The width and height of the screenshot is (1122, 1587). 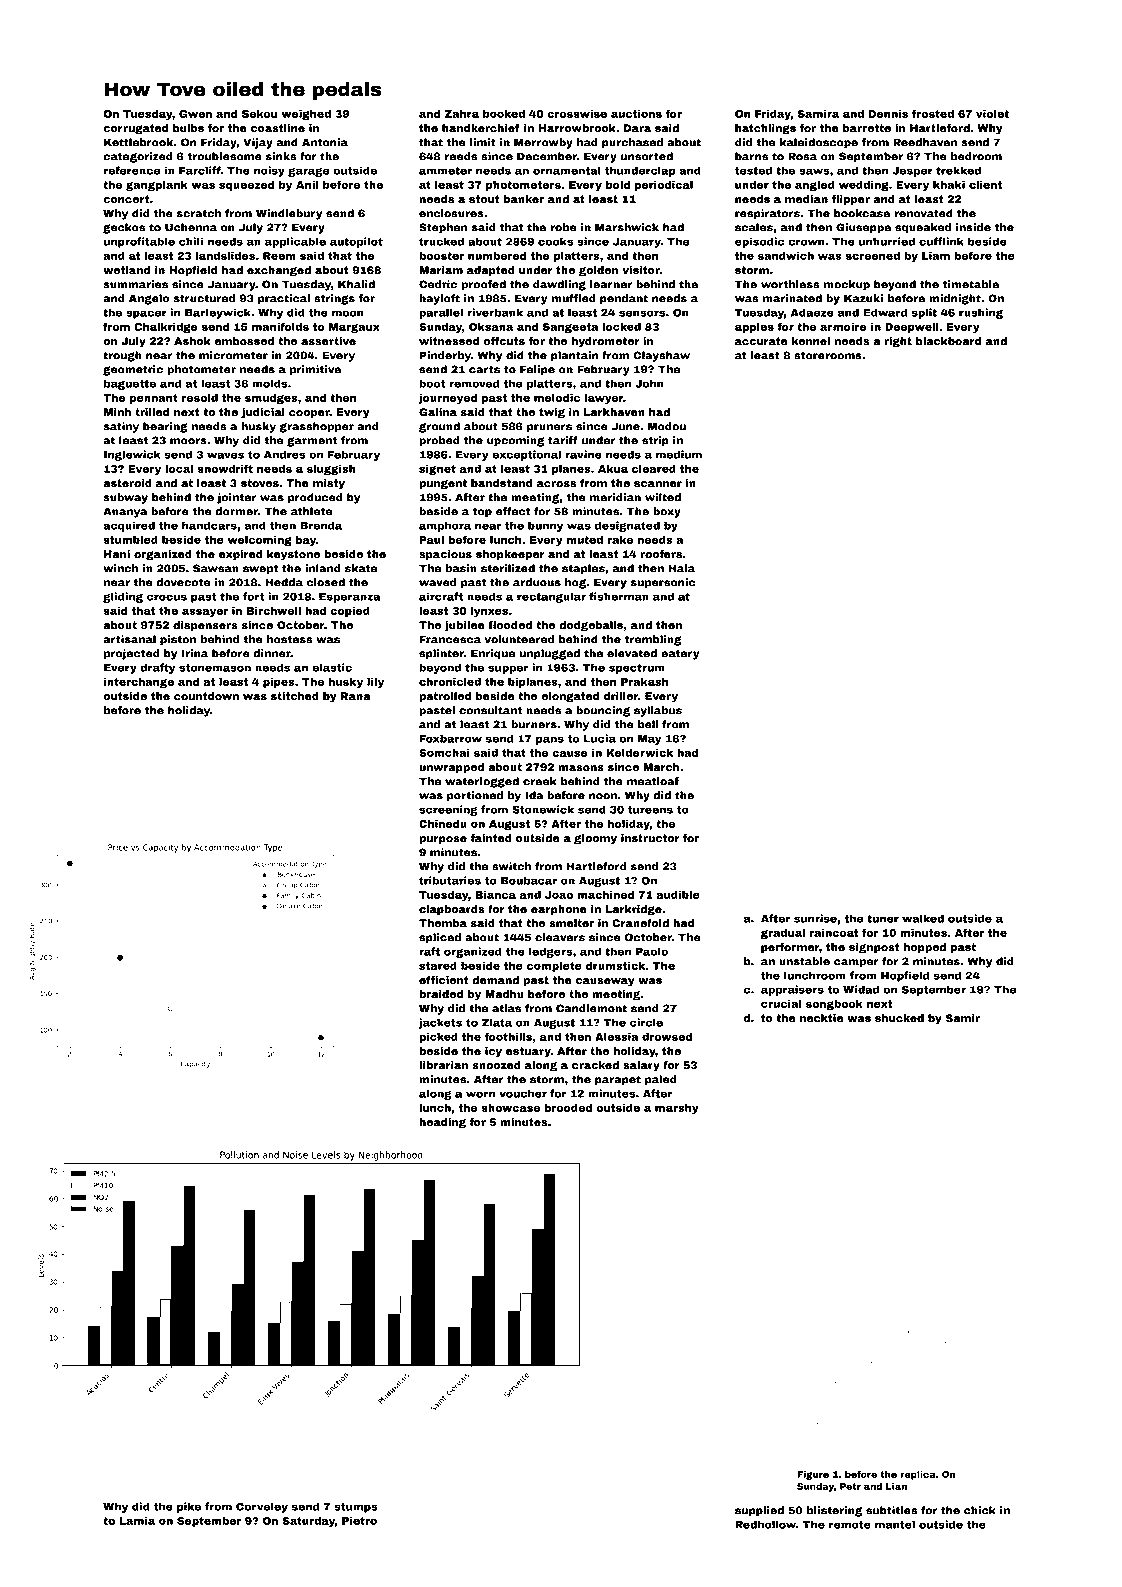 What do you see at coordinates (122, 356) in the screenshot?
I see `trough` at bounding box center [122, 356].
